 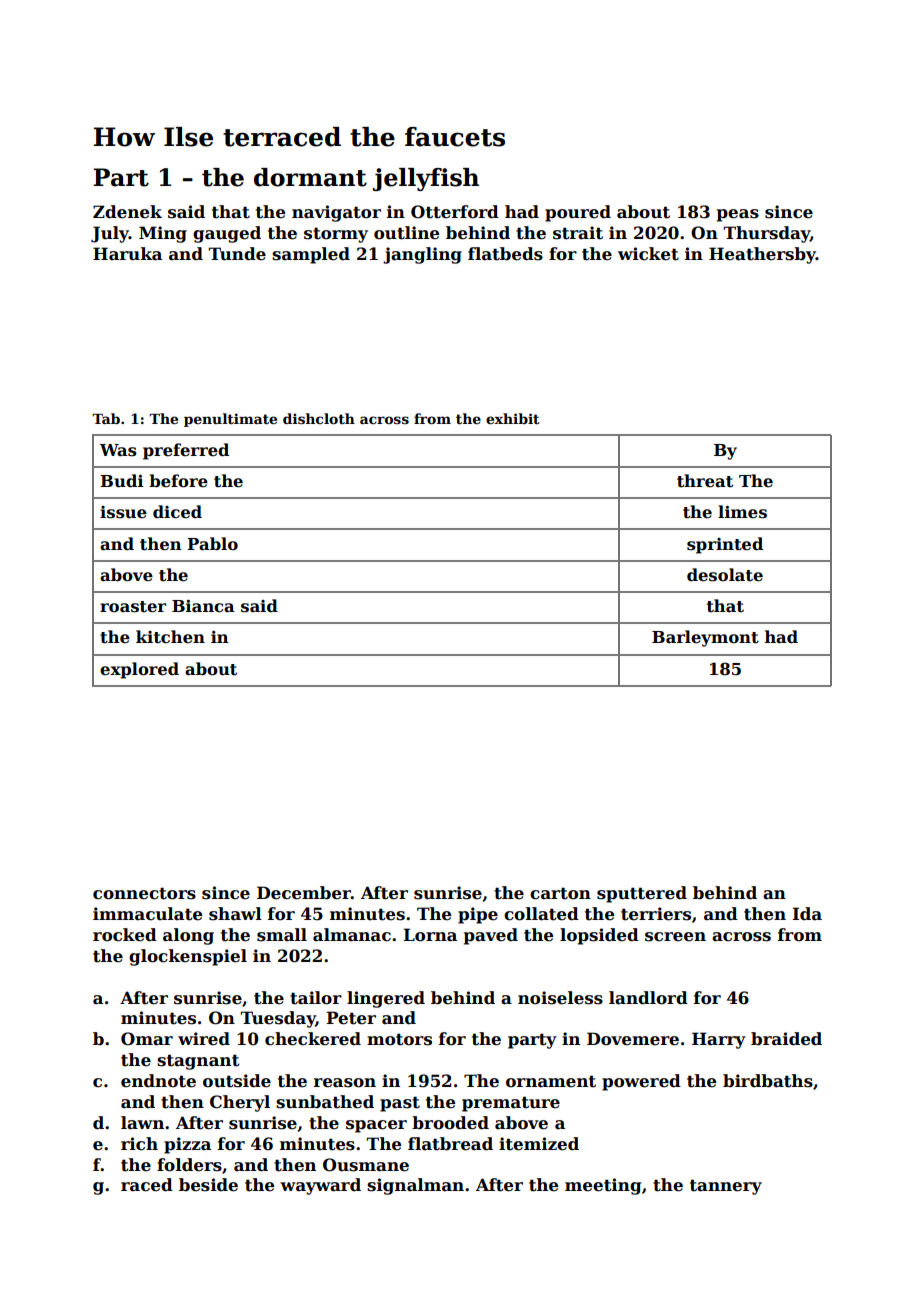 I want to click on Otterford, so click(x=455, y=212).
